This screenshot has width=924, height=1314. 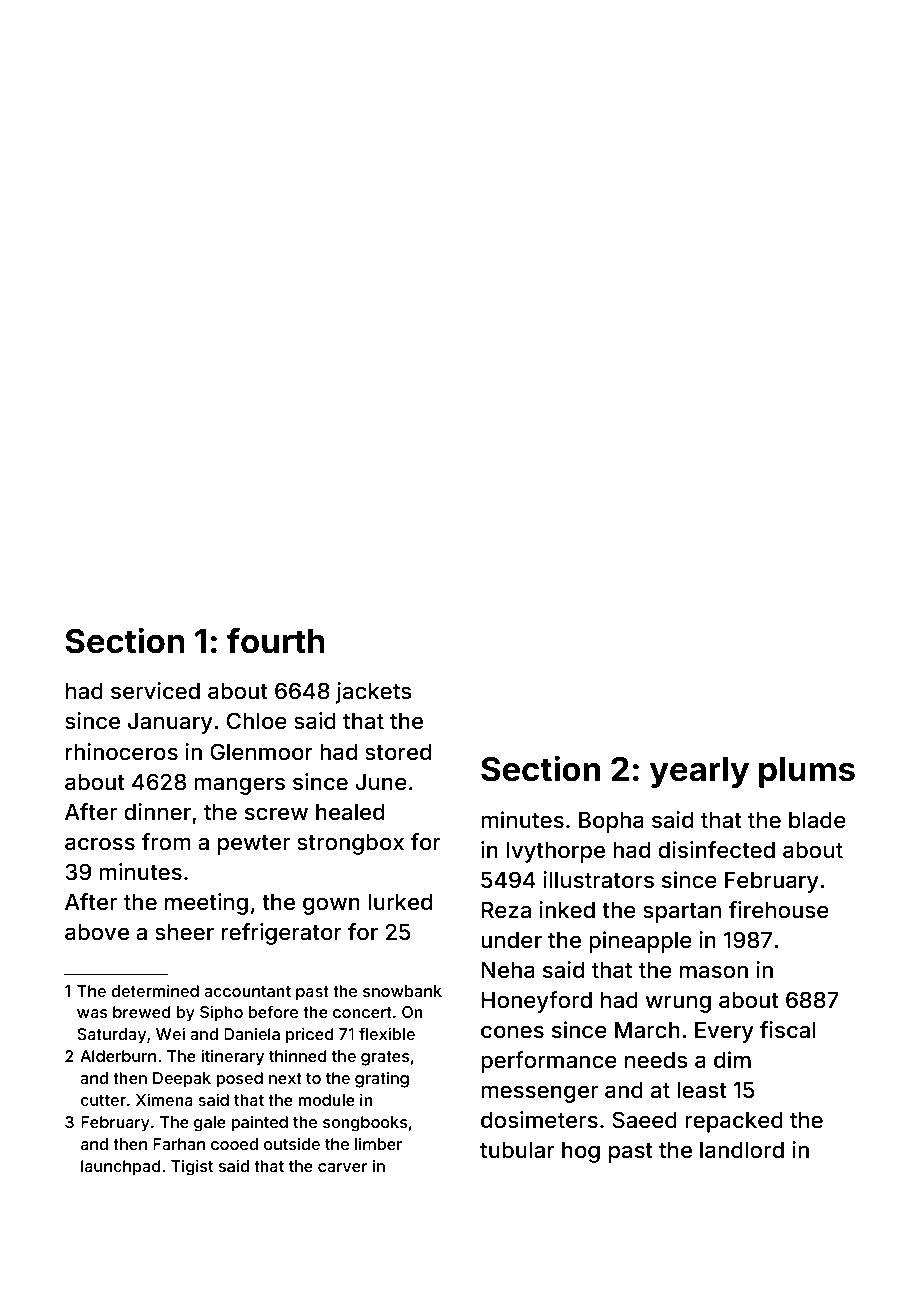 I want to click on hog, so click(x=581, y=1152).
